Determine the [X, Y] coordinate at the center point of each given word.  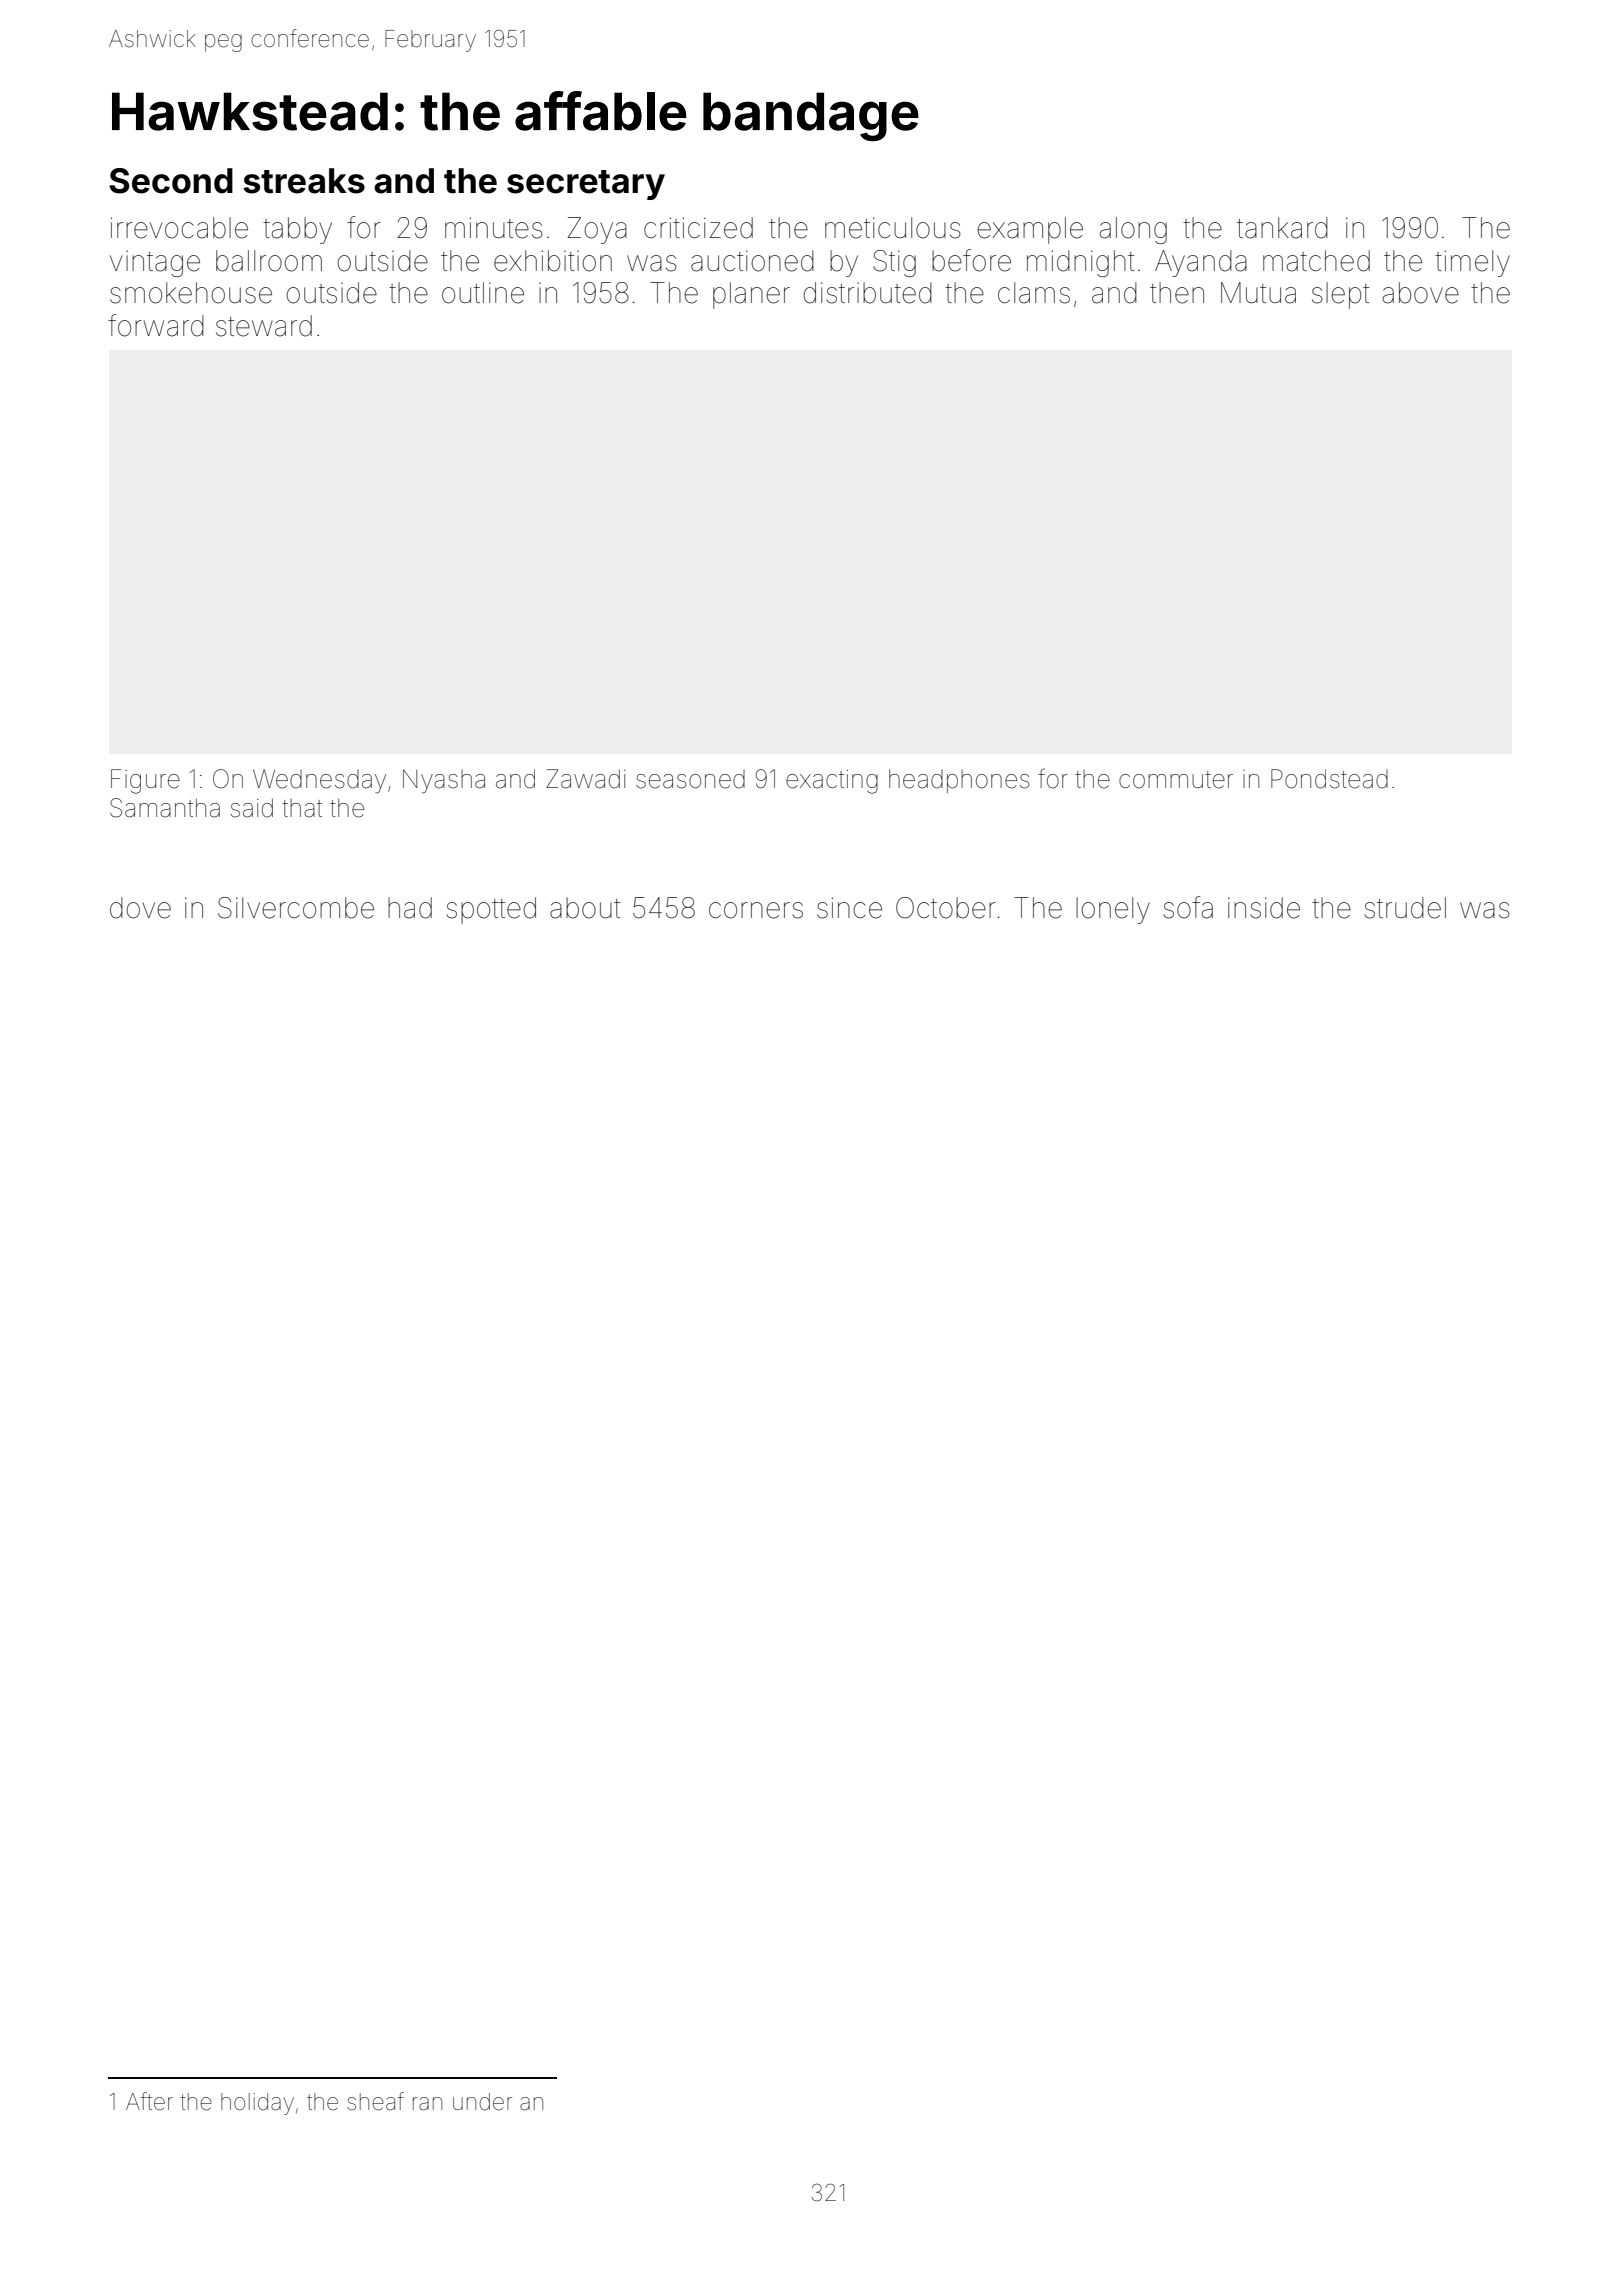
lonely [1113, 910]
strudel [1405, 908]
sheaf [375, 2101]
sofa [1188, 907]
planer [751, 295]
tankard [1282, 228]
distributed [867, 293]
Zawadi [586, 779]
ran [427, 2104]
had [410, 908]
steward [264, 326]
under [482, 2102]
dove [140, 908]
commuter [1176, 780]
